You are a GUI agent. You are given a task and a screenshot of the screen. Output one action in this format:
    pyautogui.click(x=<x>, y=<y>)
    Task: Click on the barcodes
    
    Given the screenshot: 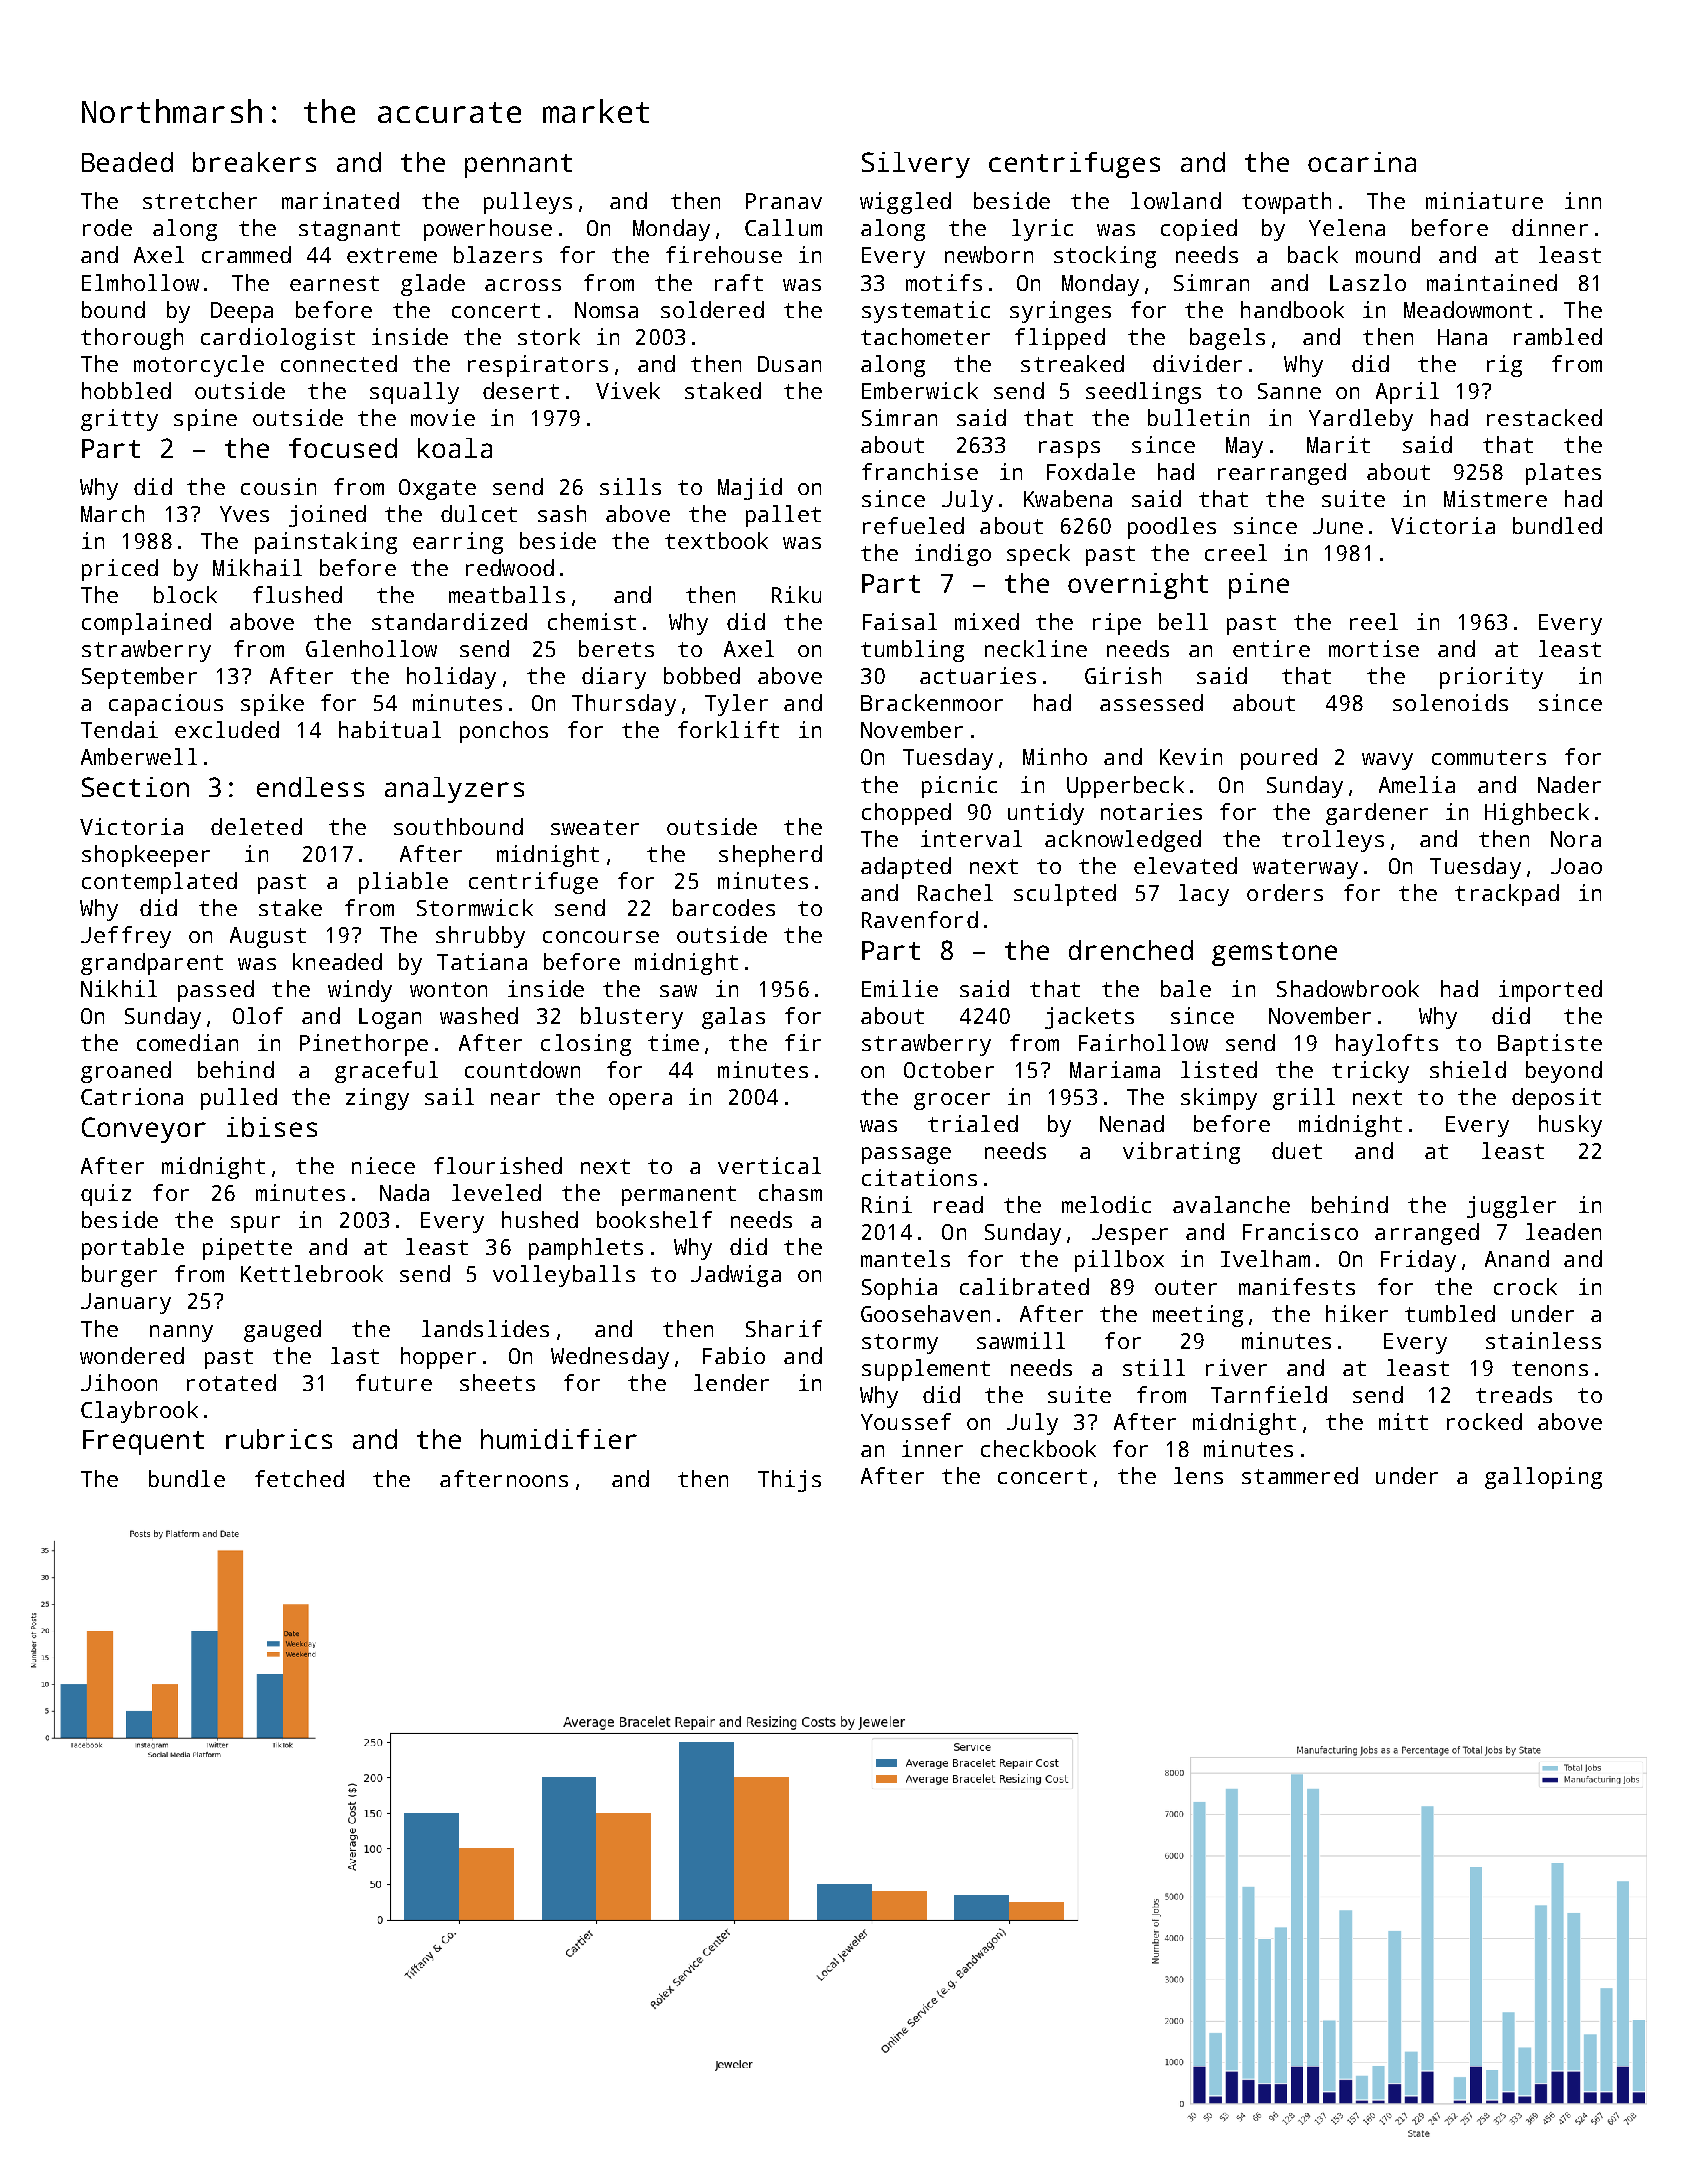 What is the action you would take?
    pyautogui.click(x=724, y=907)
